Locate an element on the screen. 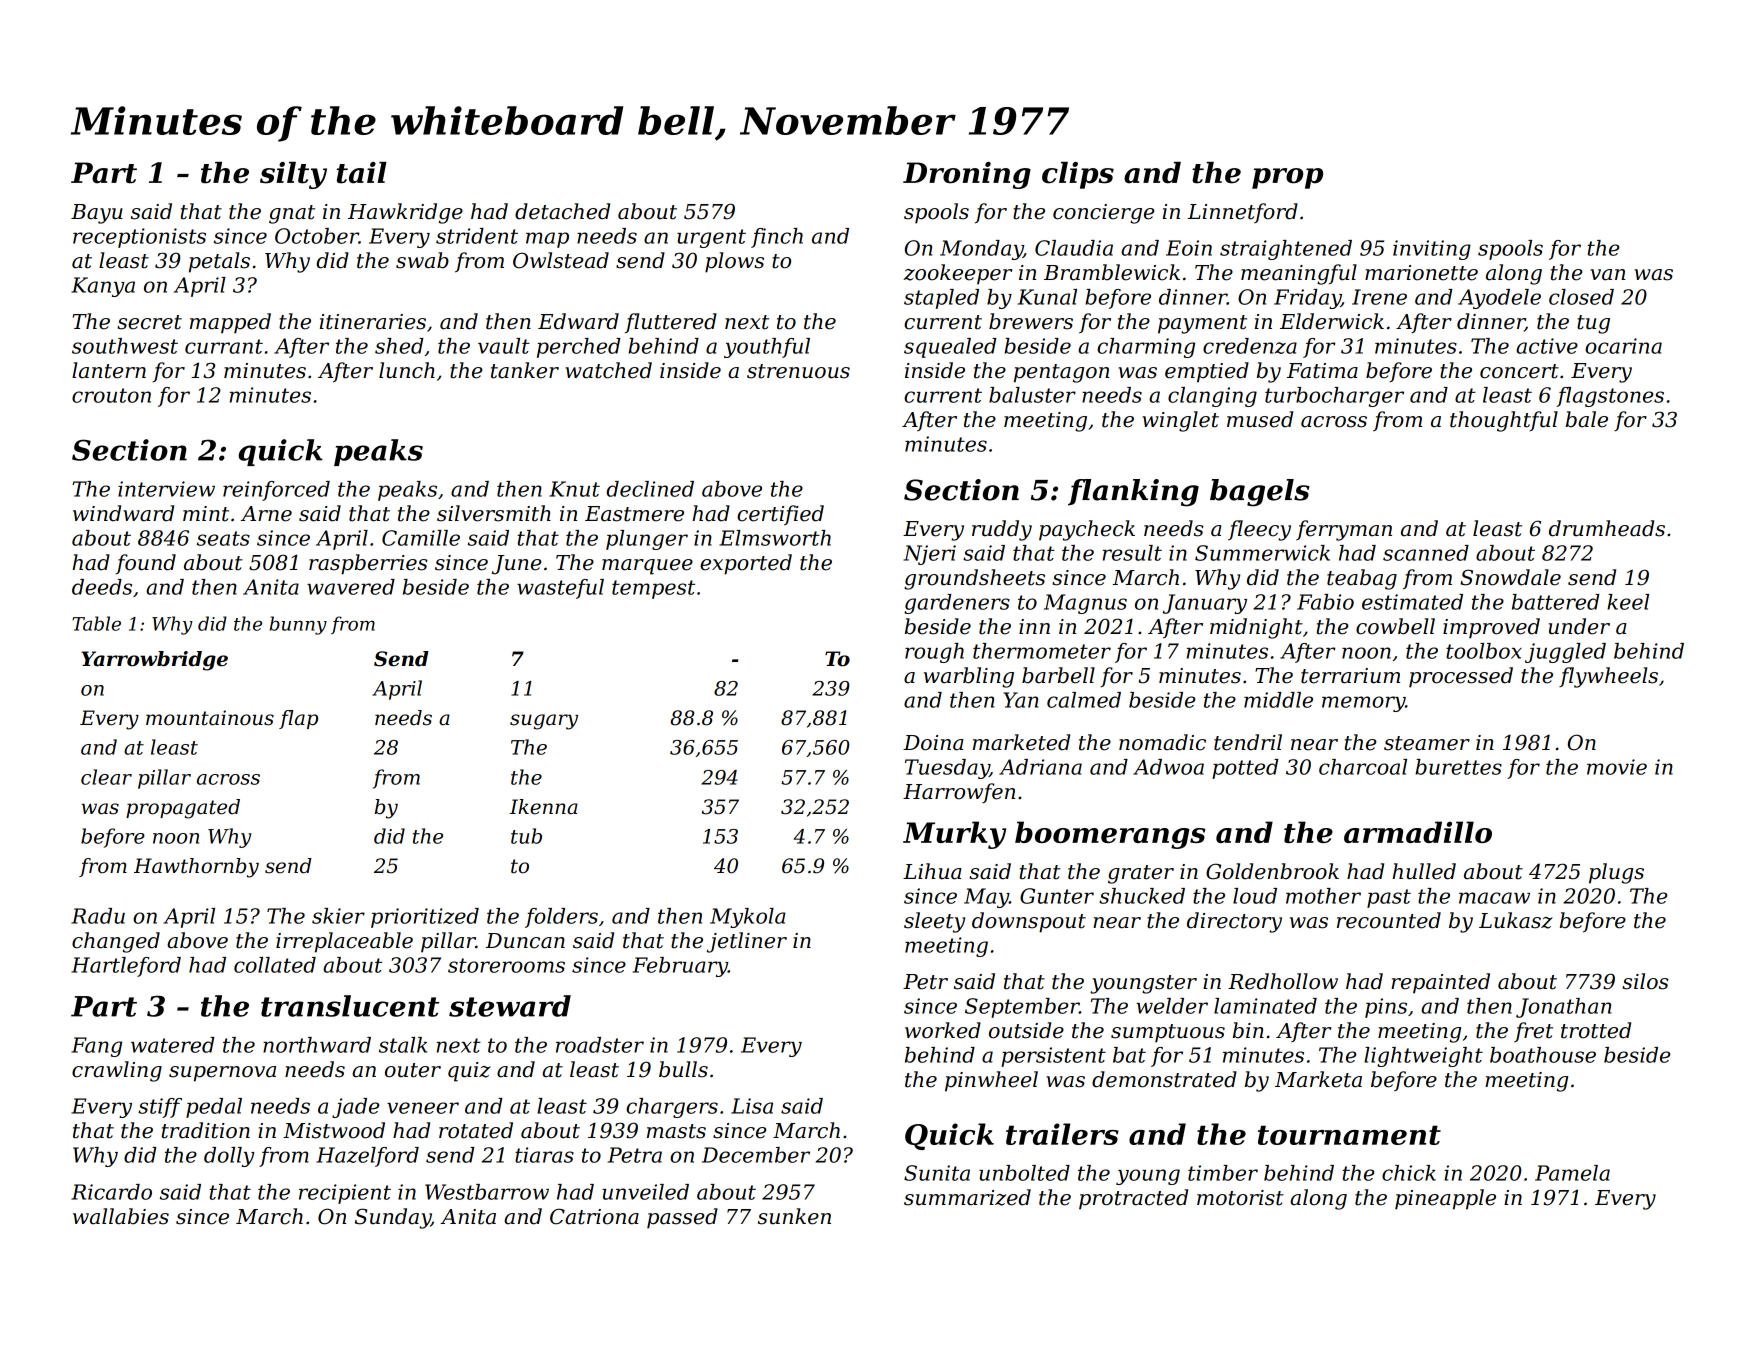  reinforced is located at coordinates (276, 491).
